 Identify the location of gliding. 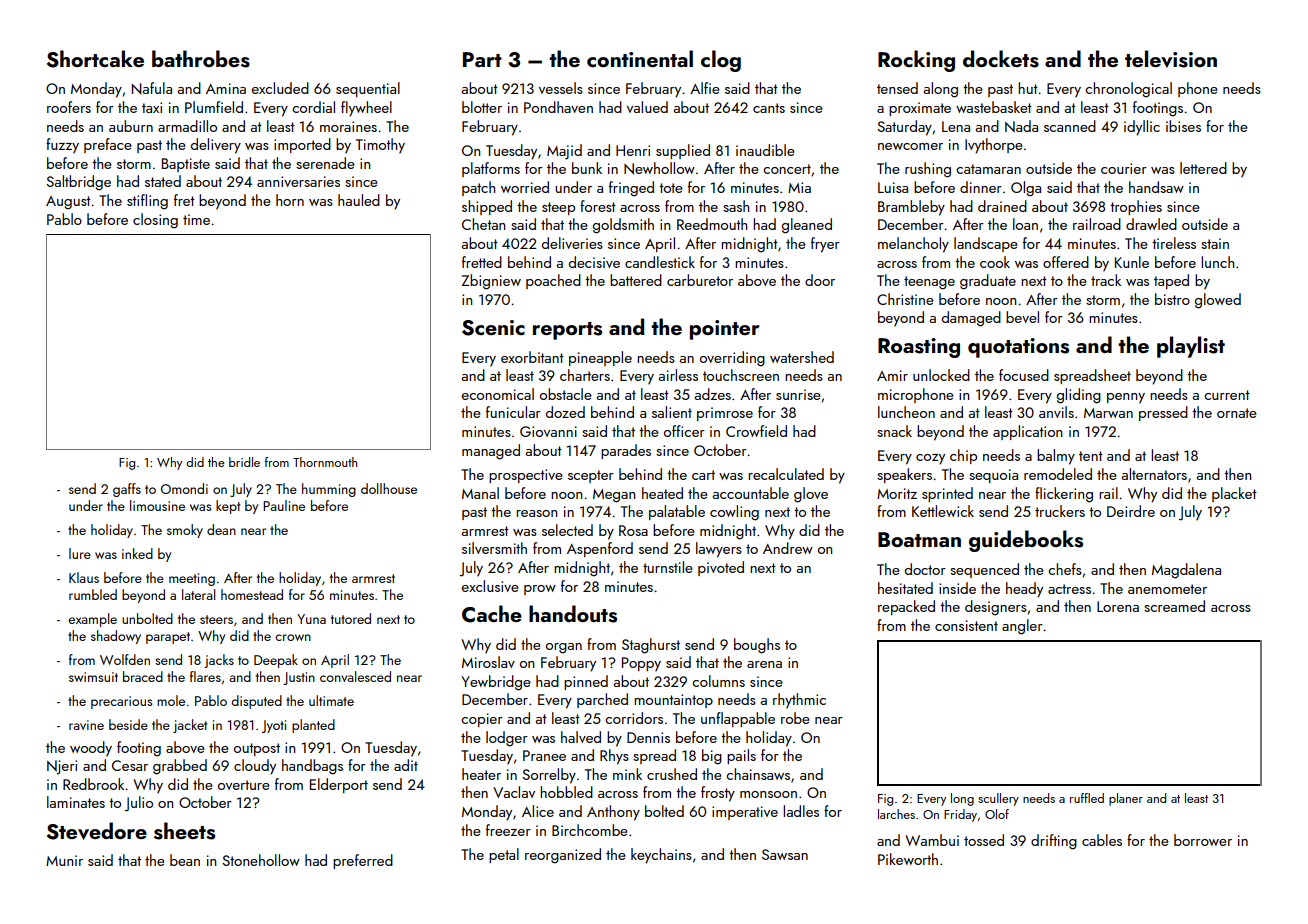
(1079, 396).
